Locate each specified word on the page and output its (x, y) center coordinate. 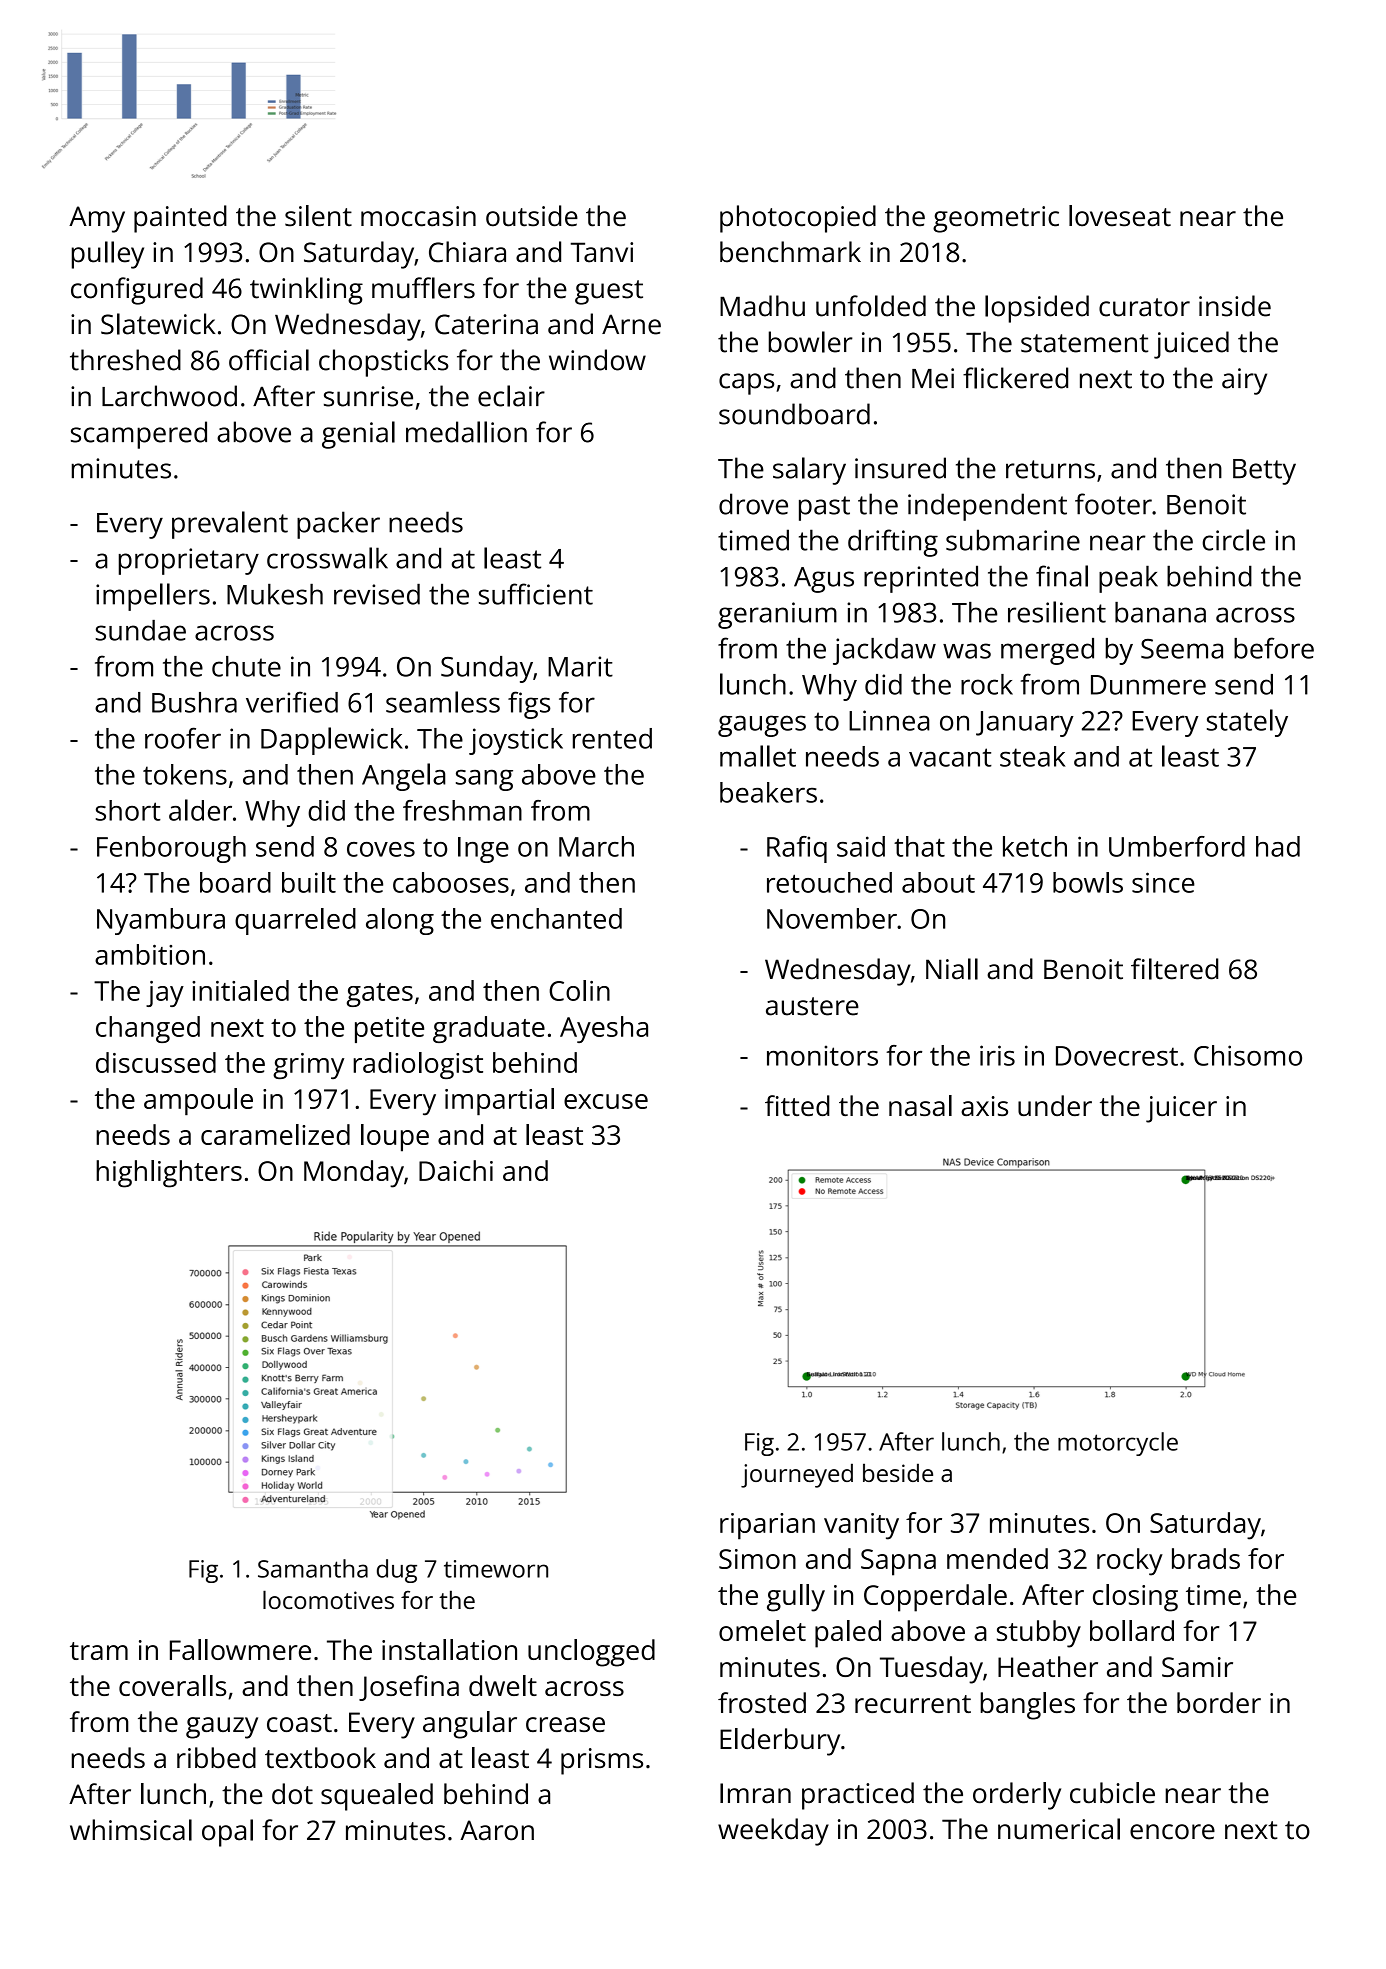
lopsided (1037, 309)
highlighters (169, 1174)
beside (898, 1472)
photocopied (798, 219)
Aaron (497, 1830)
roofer (183, 738)
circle (1233, 540)
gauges (762, 726)
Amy (97, 219)
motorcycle (1118, 1444)
